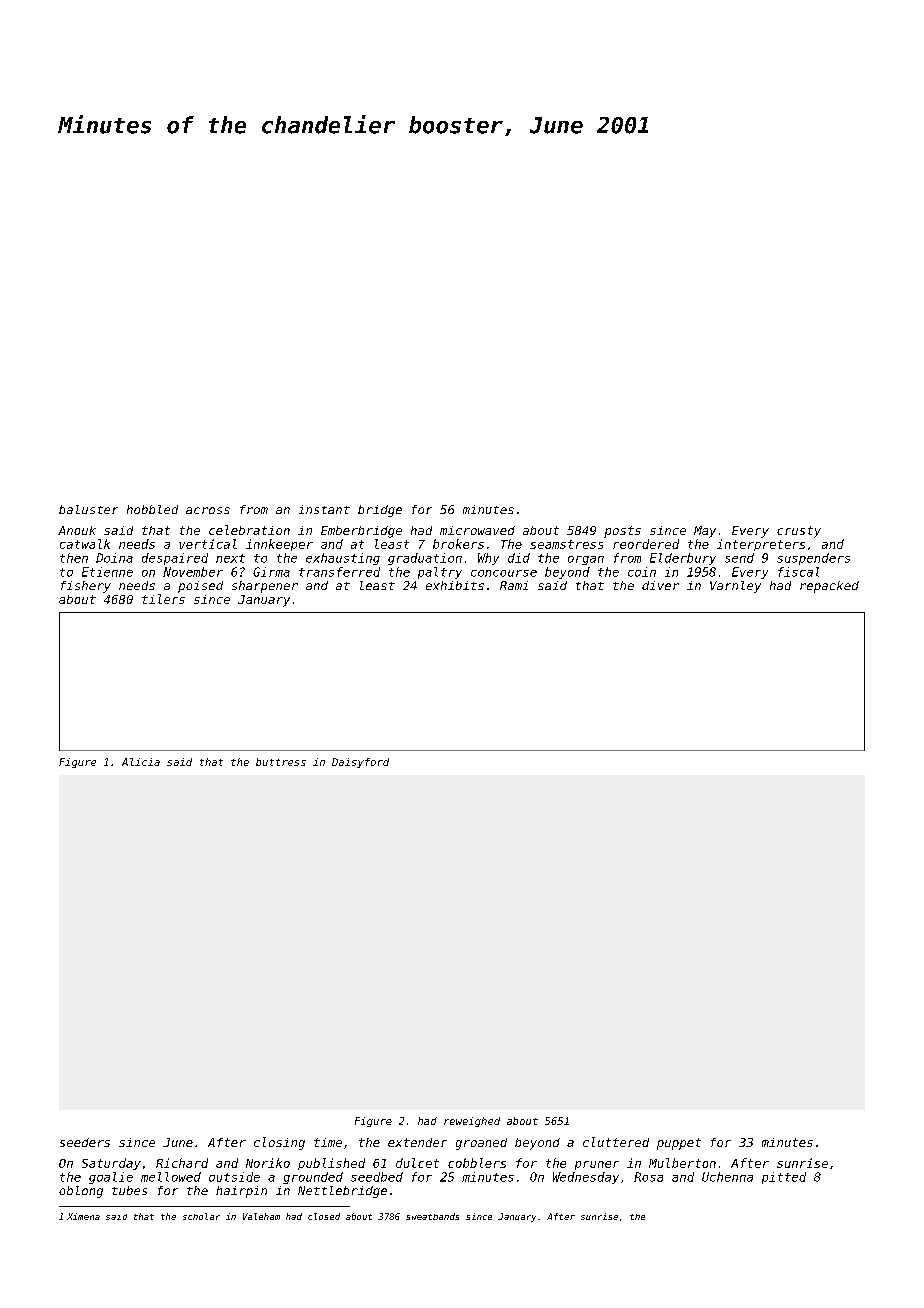 The height and width of the document is (1308, 924). What do you see at coordinates (208, 510) in the document?
I see `across` at bounding box center [208, 510].
